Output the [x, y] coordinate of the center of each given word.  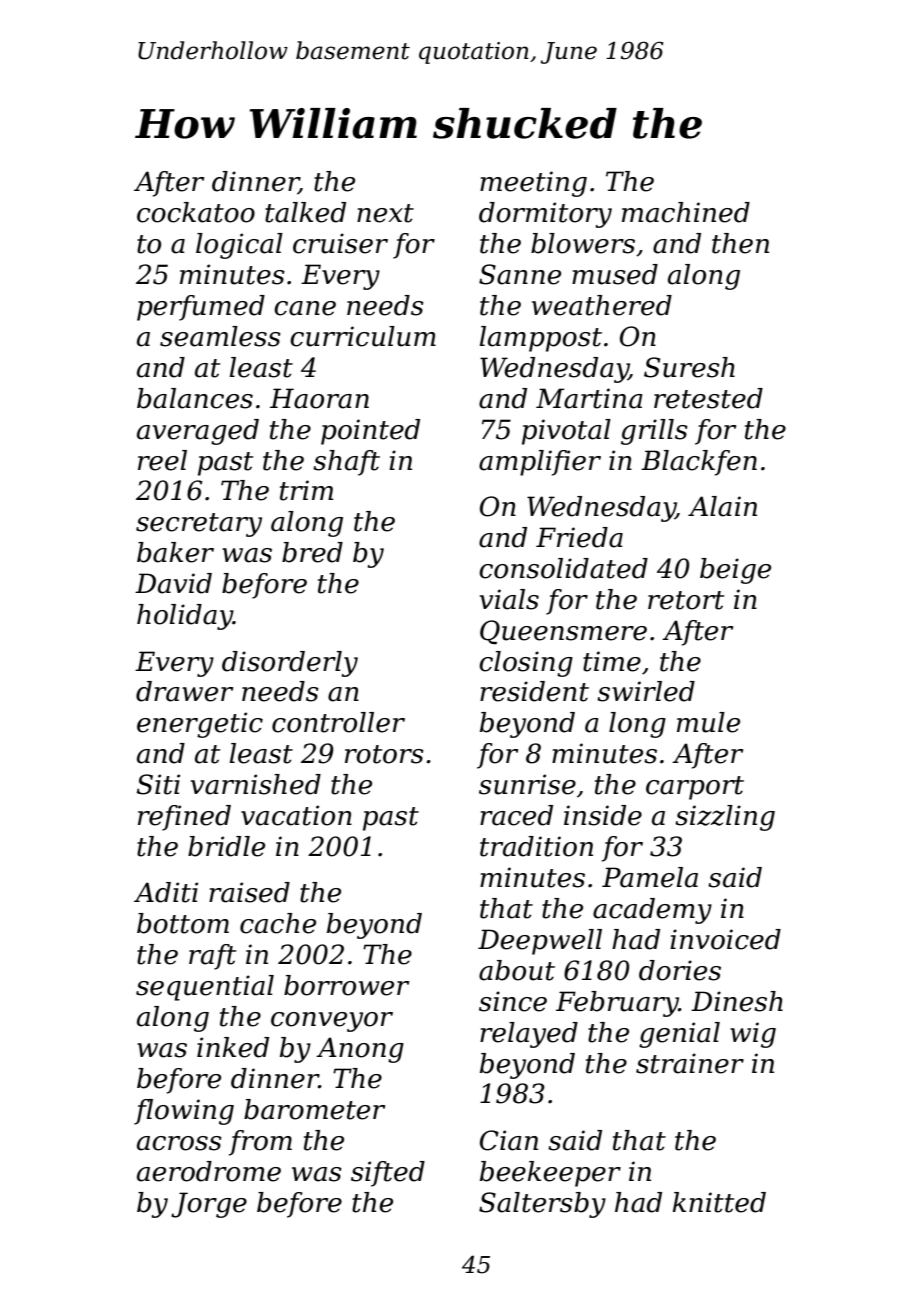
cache [278, 923]
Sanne [520, 274]
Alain [722, 506]
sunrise [527, 784]
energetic [200, 725]
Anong [360, 1050]
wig [753, 1035]
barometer [314, 1109]
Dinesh [737, 1001]
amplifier [540, 463]
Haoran [319, 398]
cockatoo [196, 212]
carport [695, 788]
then [740, 243]
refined [184, 818]
